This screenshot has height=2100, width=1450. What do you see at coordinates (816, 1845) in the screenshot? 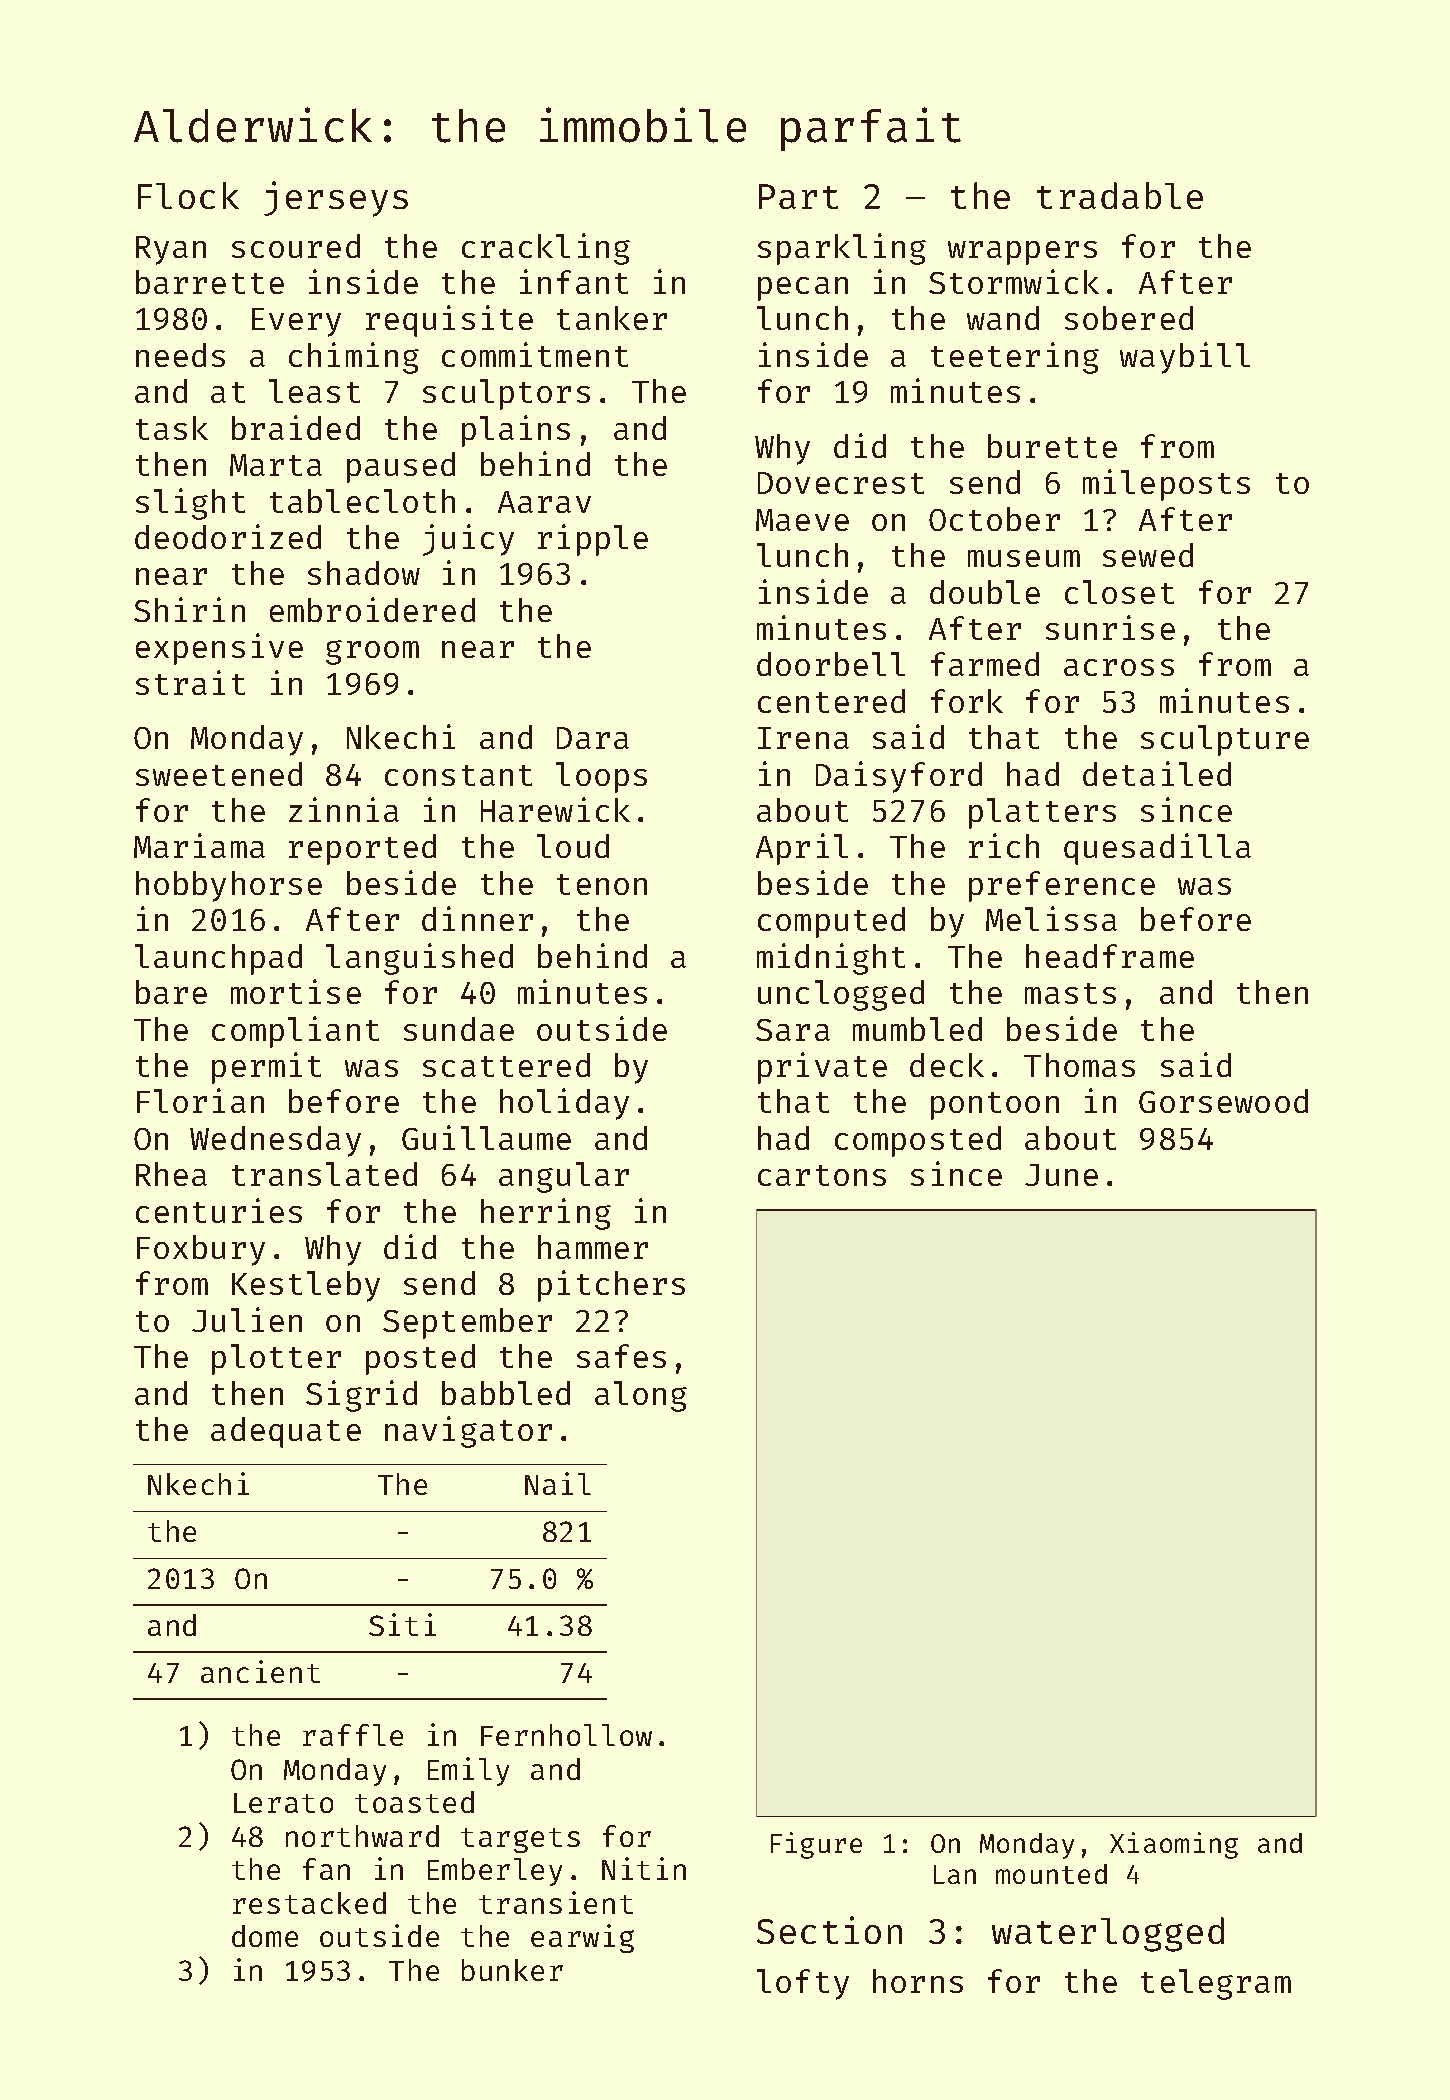
I see `Figure` at bounding box center [816, 1845].
